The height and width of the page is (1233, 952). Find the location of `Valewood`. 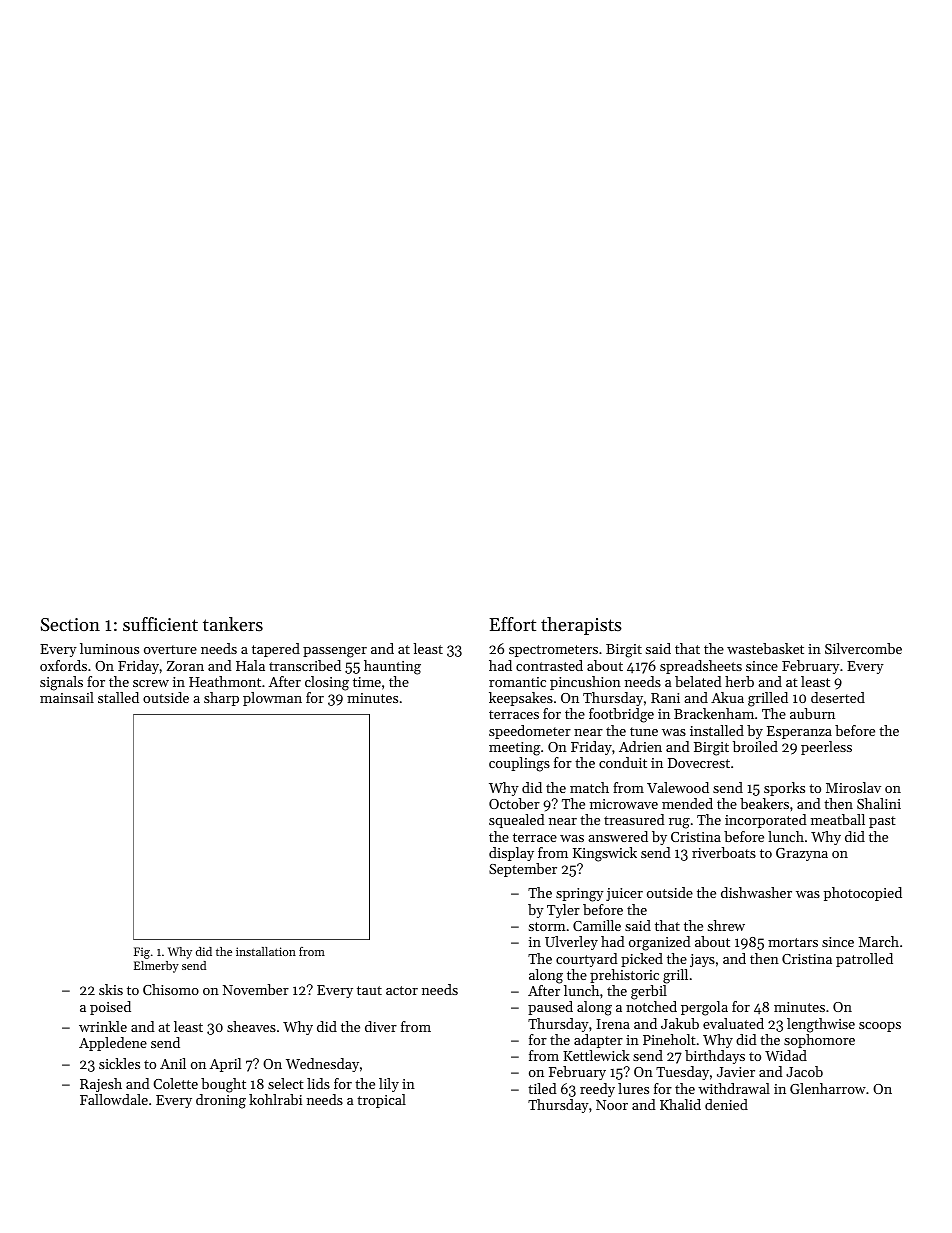

Valewood is located at coordinates (678, 787).
